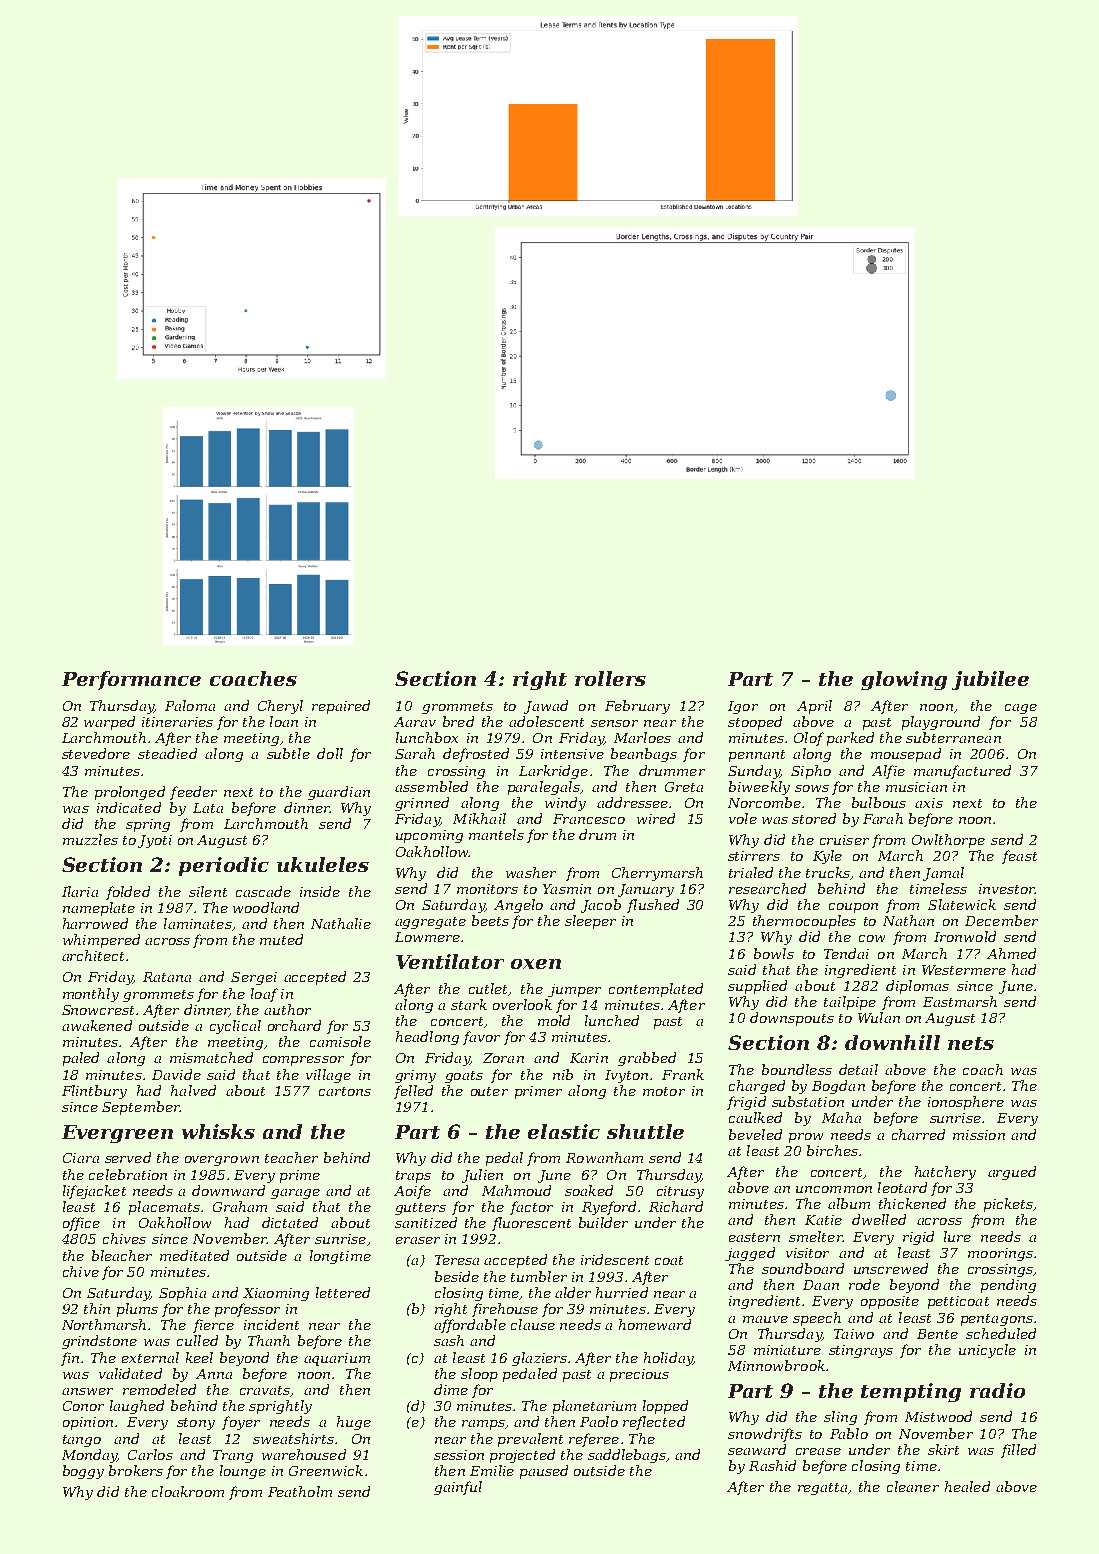  I want to click on Aarav, so click(415, 722).
